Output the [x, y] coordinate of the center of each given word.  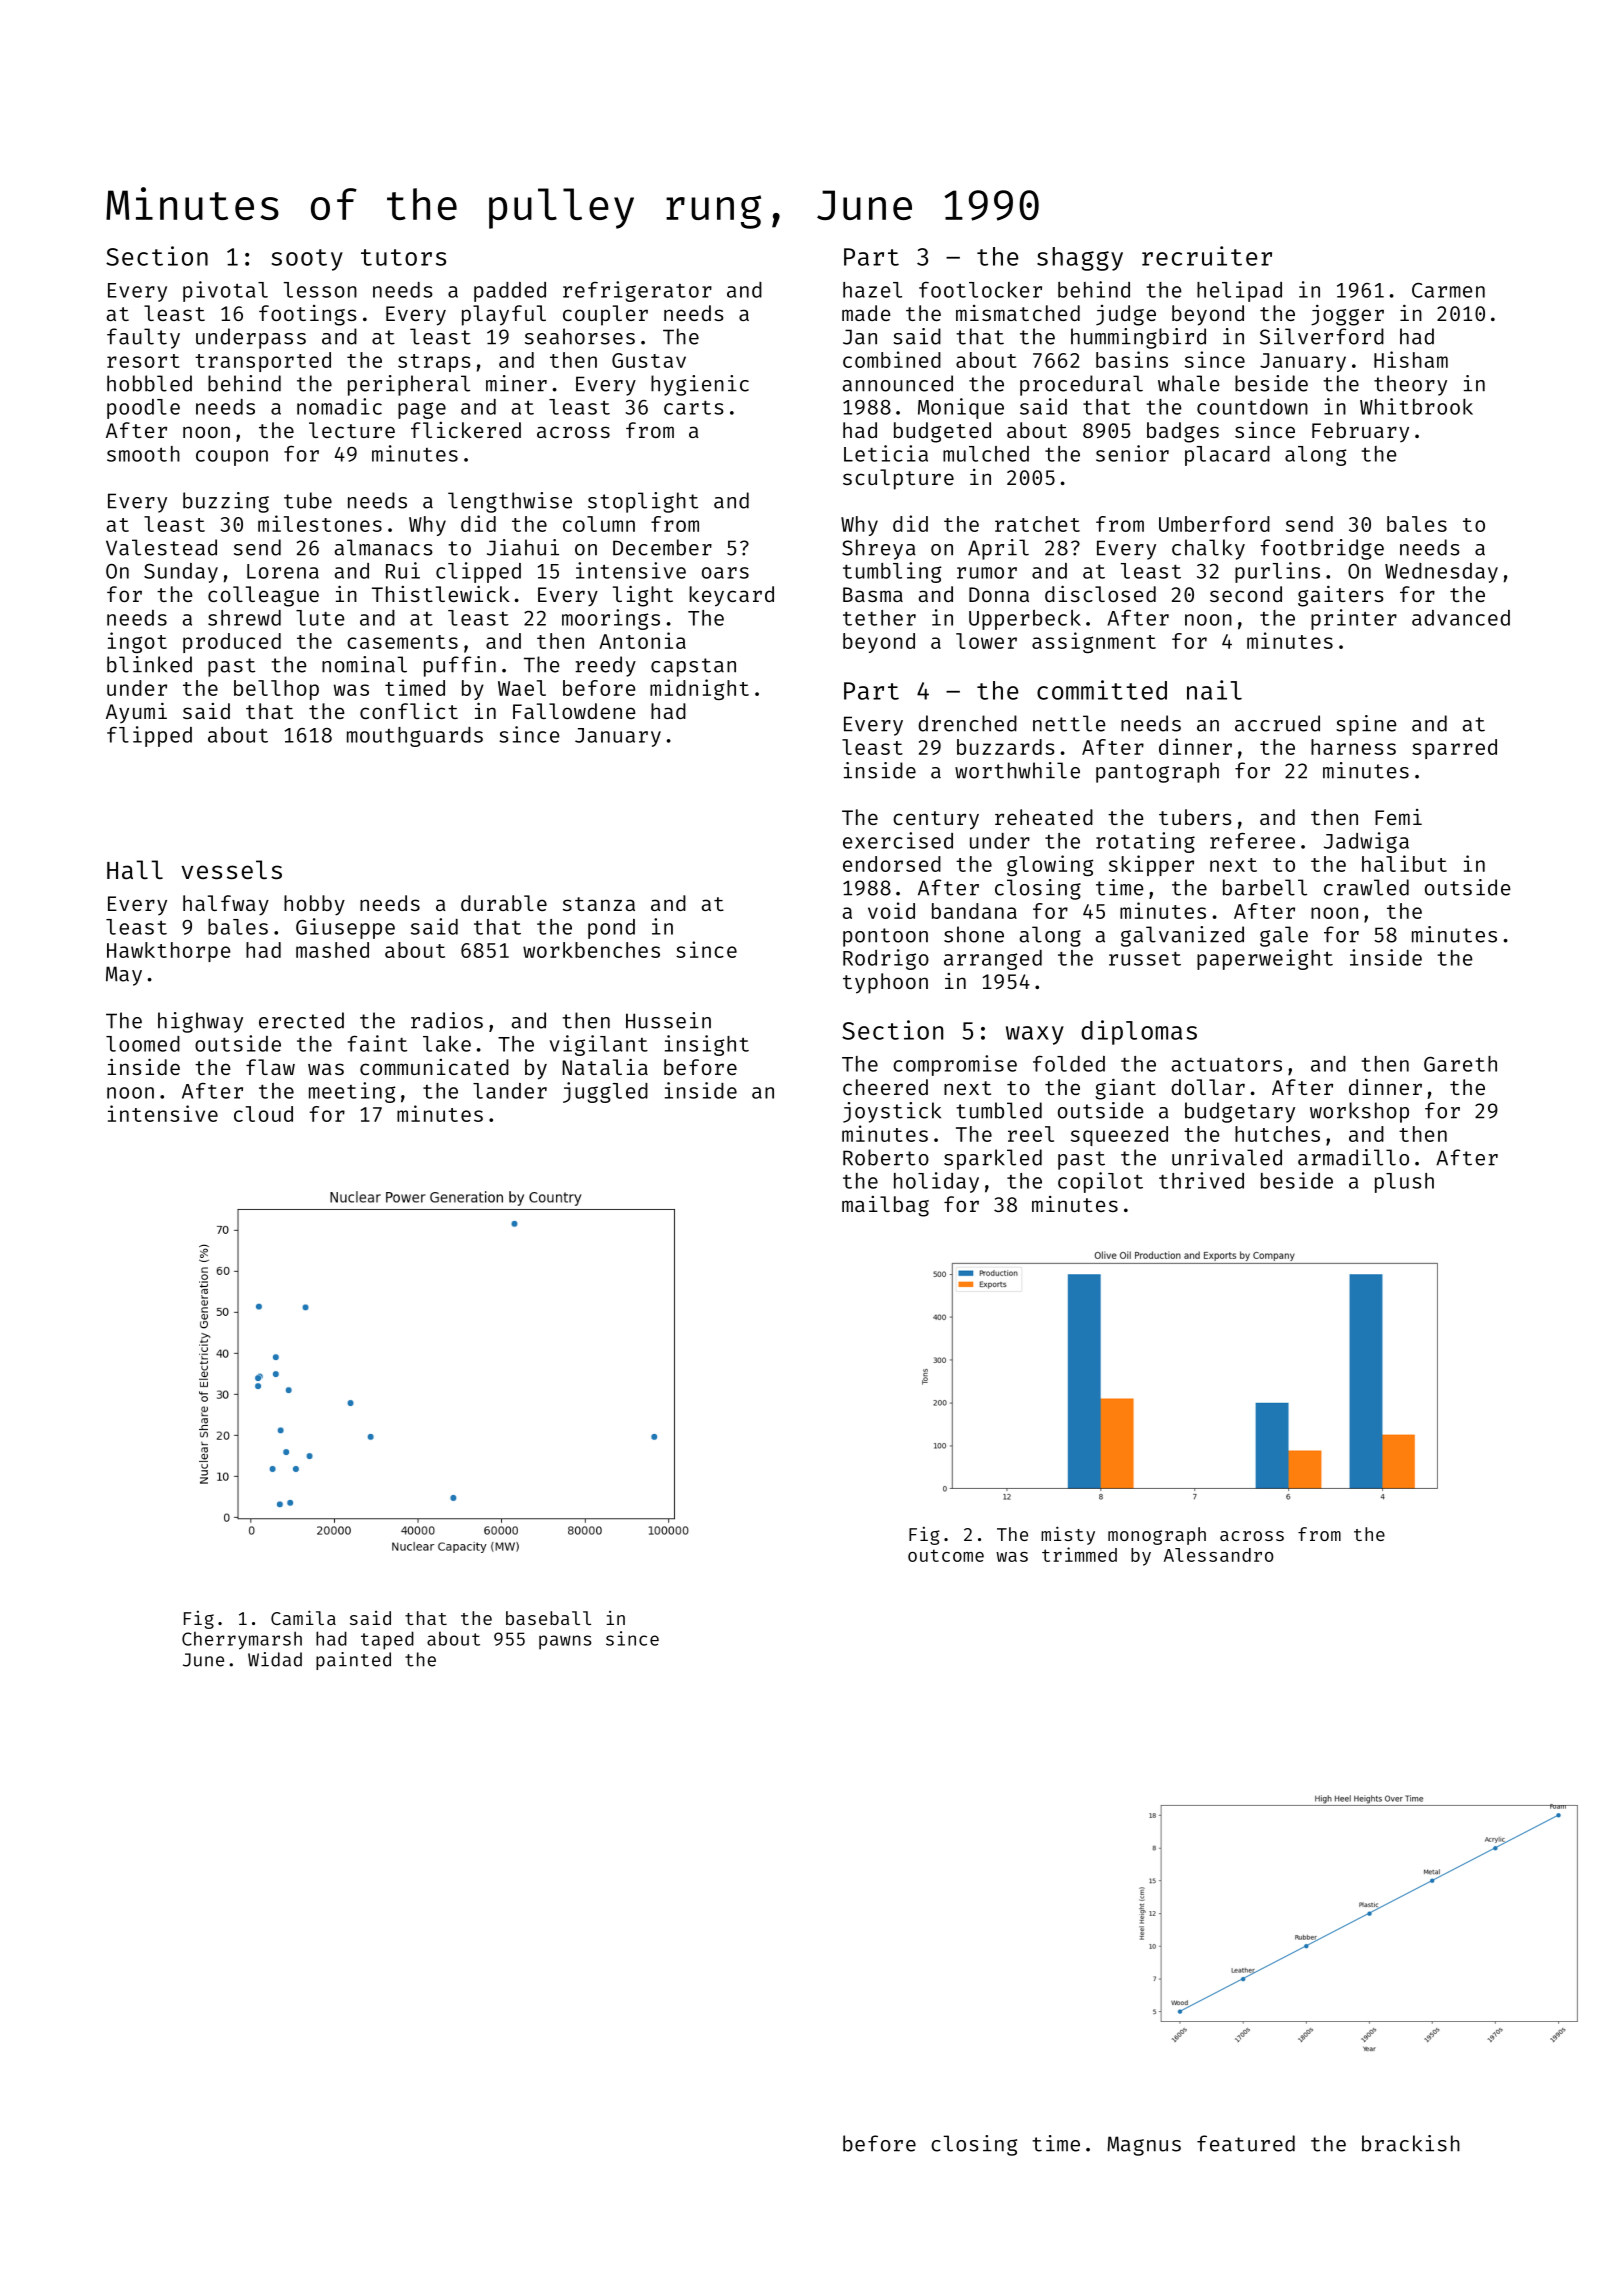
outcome [946, 1555]
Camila [303, 1617]
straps [434, 363]
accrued [1277, 723]
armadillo [1353, 1157]
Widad [275, 1659]
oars [725, 573]
